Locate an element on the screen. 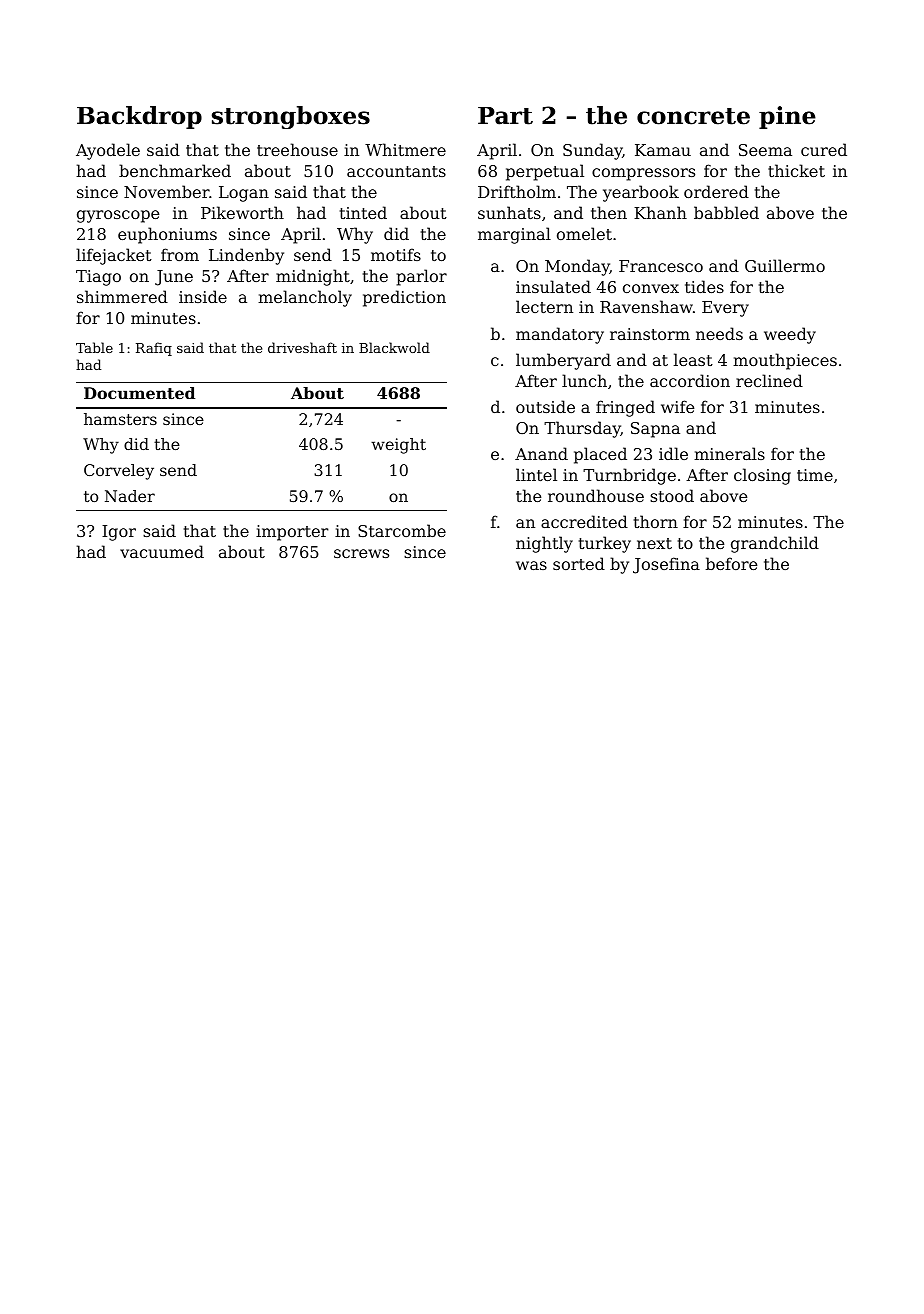 The height and width of the screenshot is (1314, 924). lunch is located at coordinates (584, 380).
